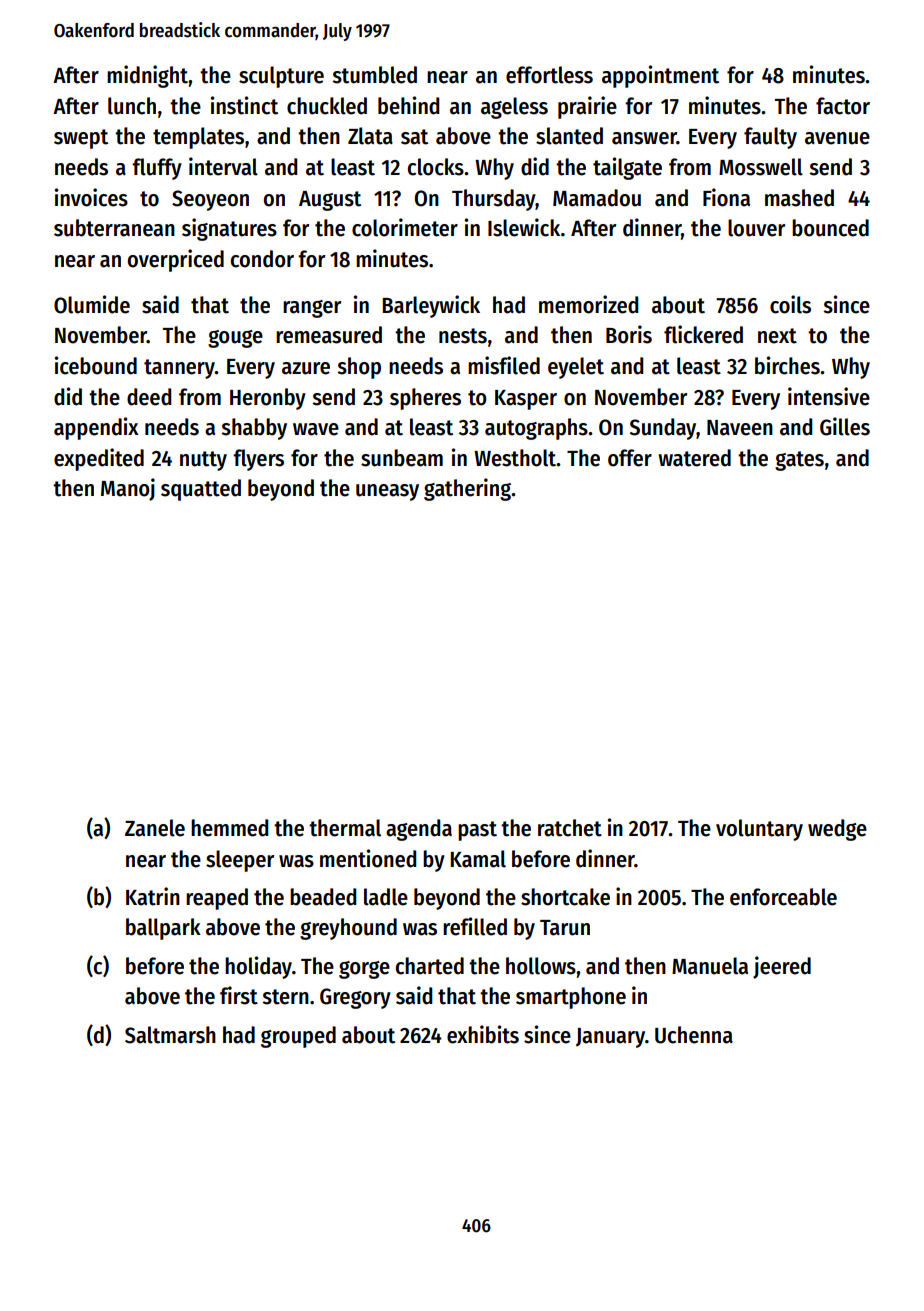  I want to click on watered, so click(694, 458).
